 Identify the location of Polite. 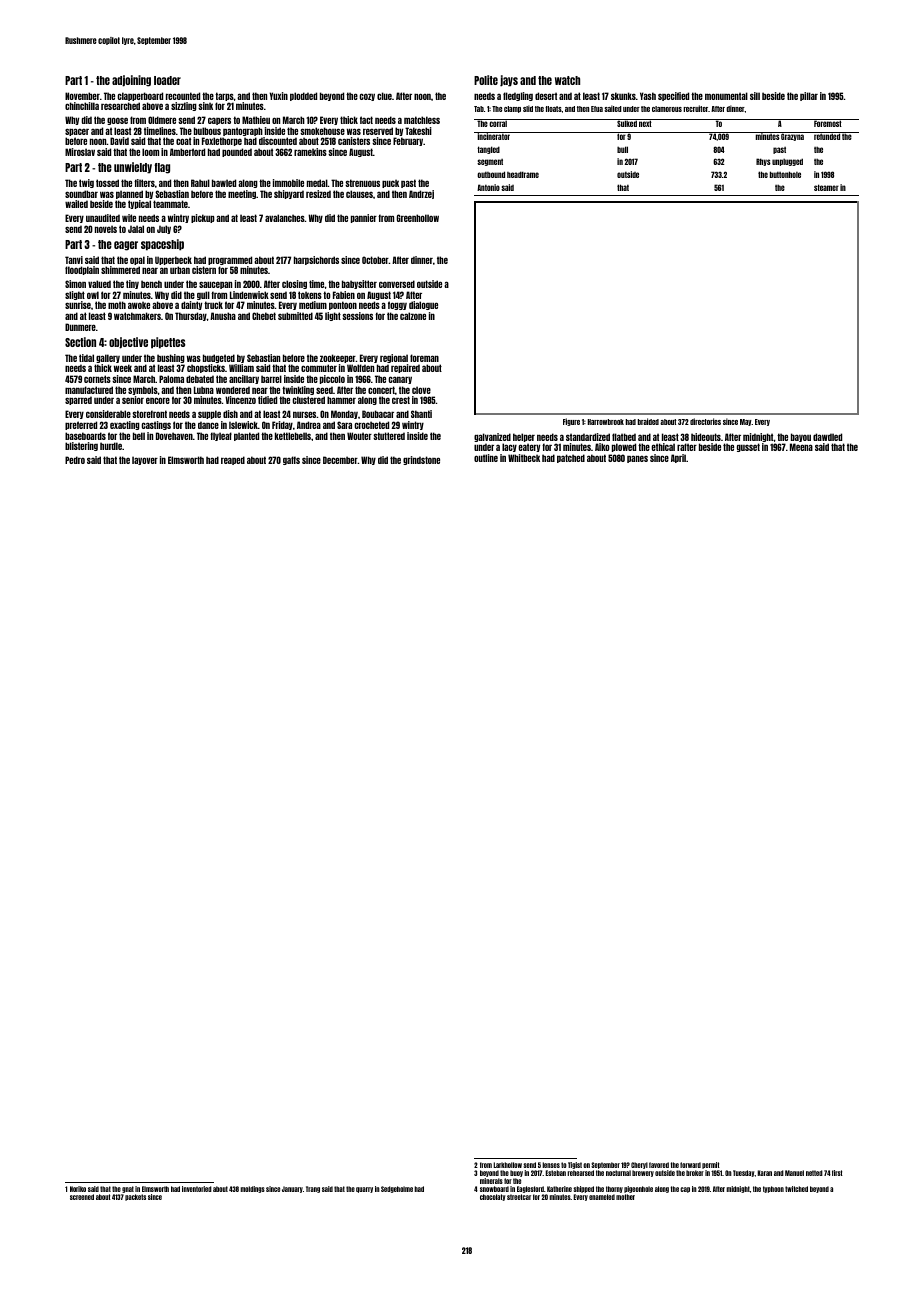
(486, 80).
